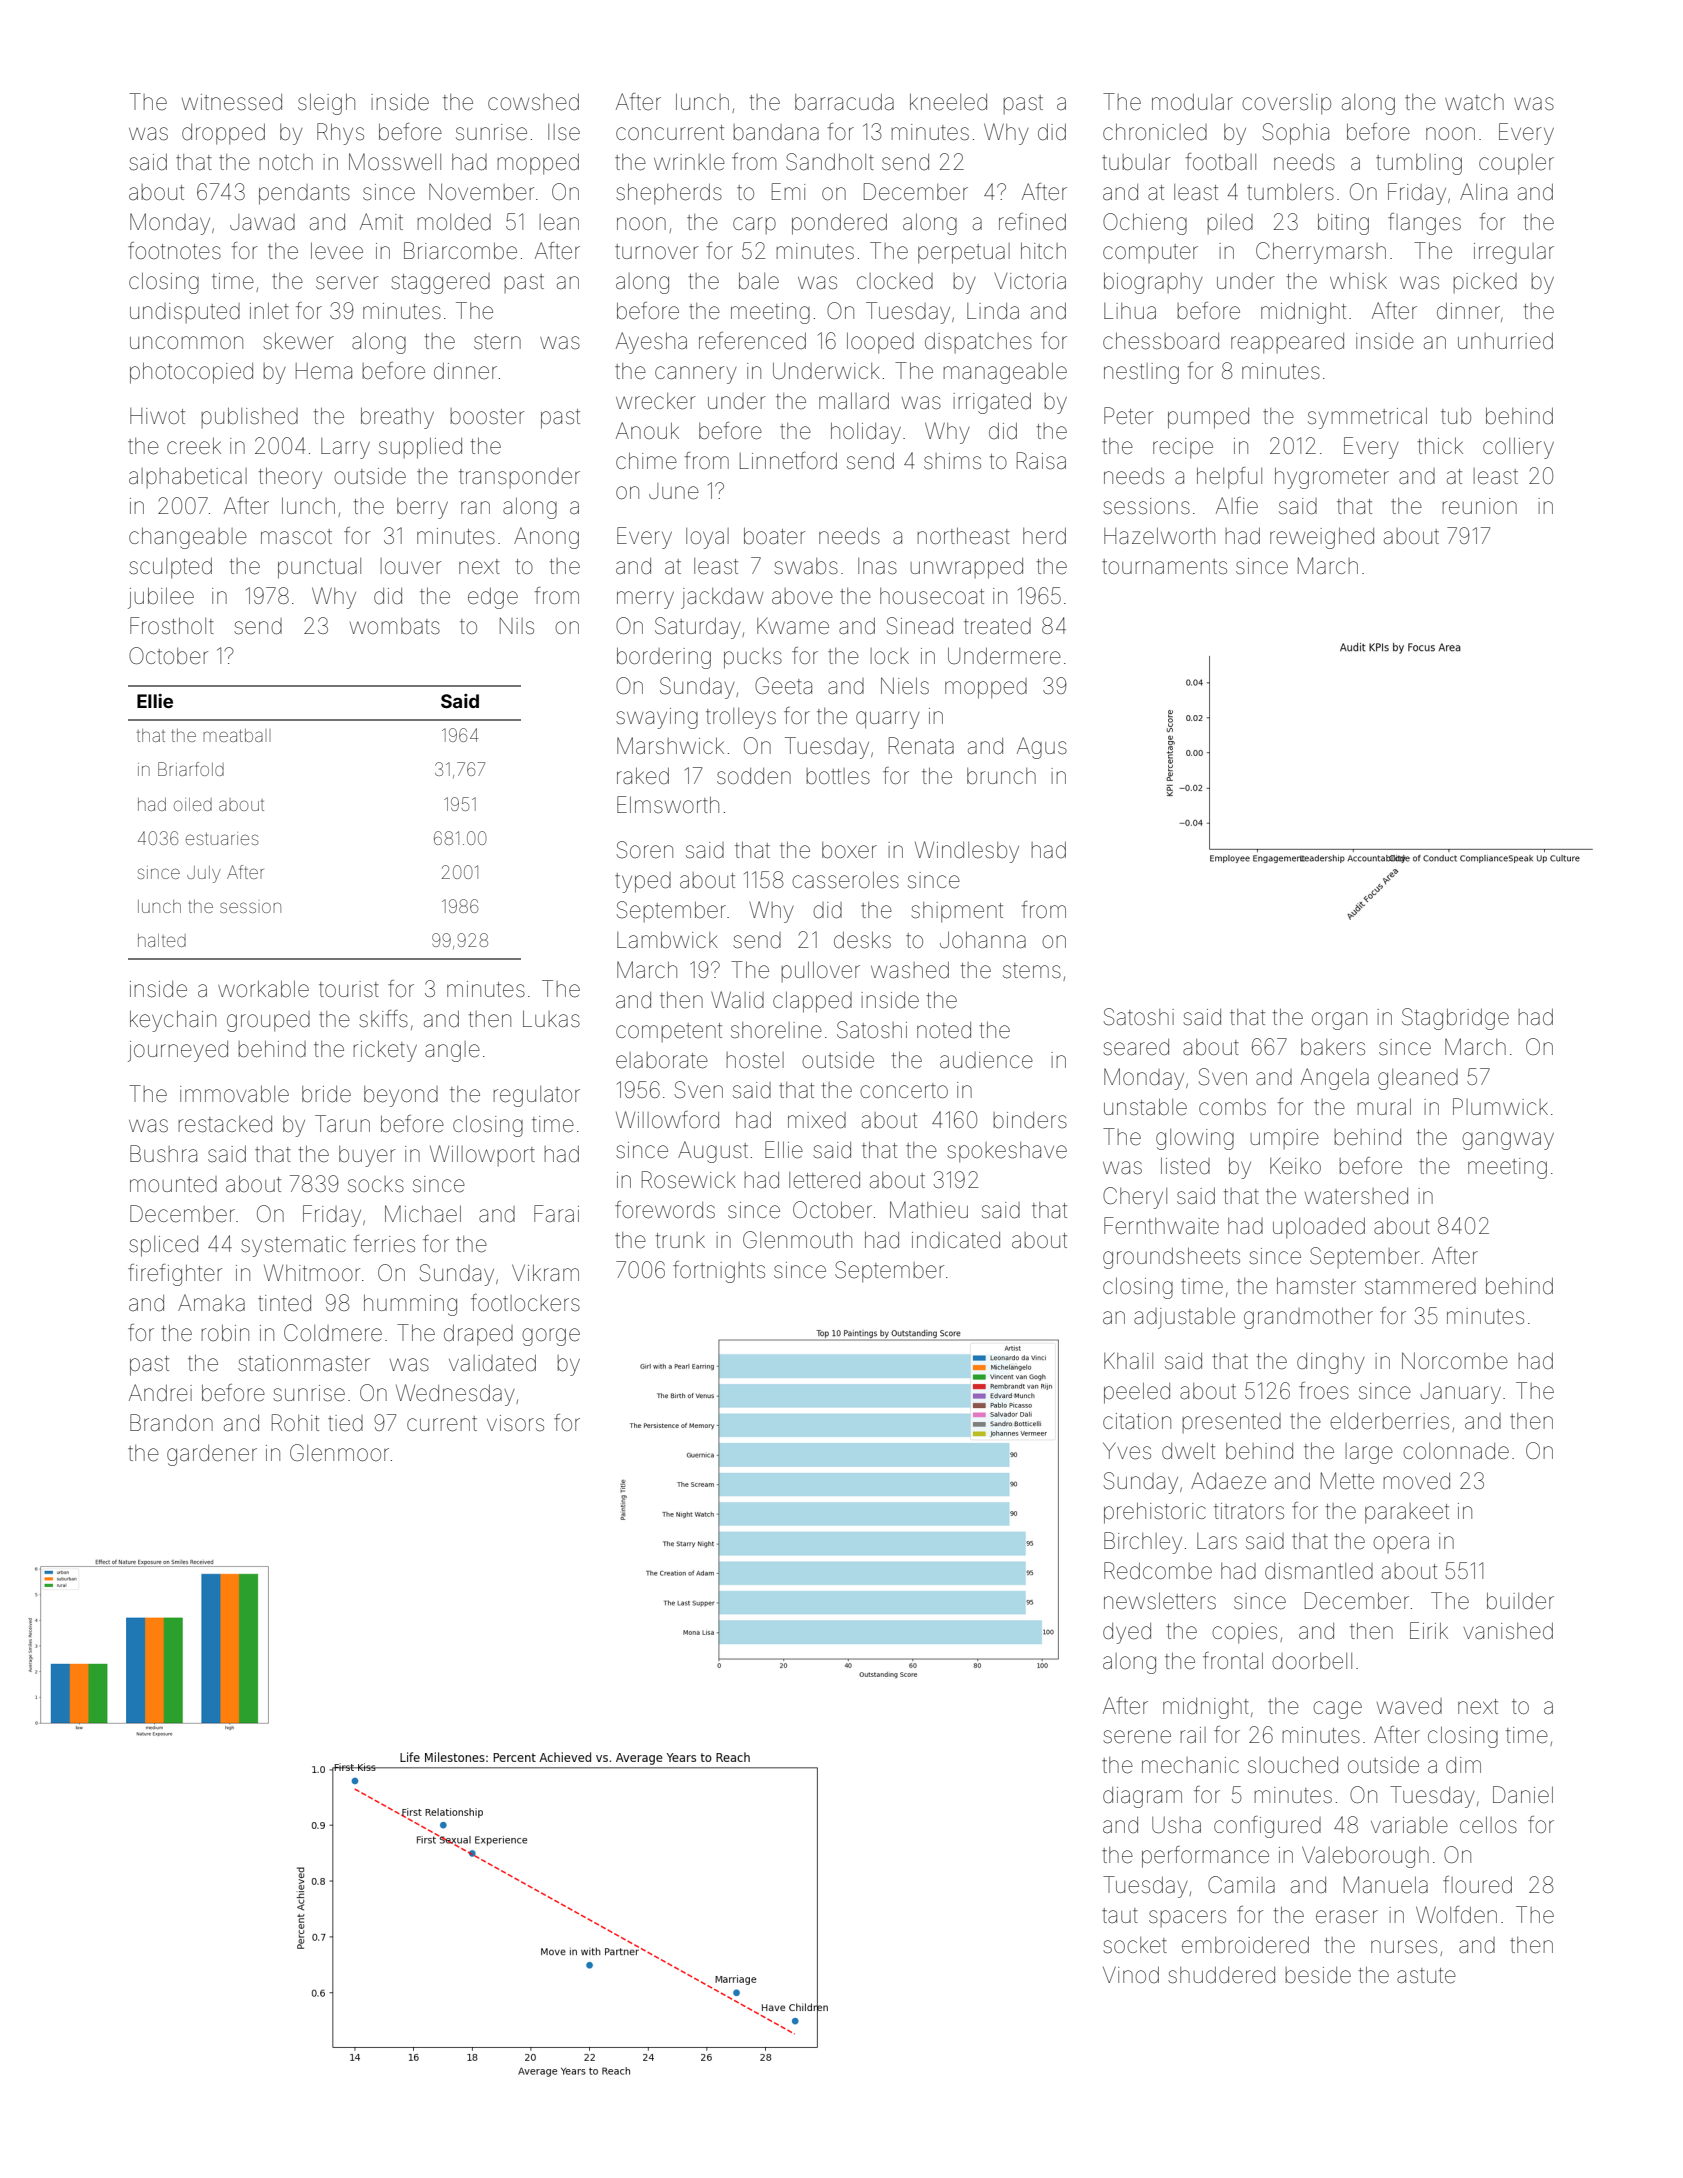 The height and width of the screenshot is (2178, 1683). What do you see at coordinates (1335, 1079) in the screenshot?
I see `Angela` at bounding box center [1335, 1079].
